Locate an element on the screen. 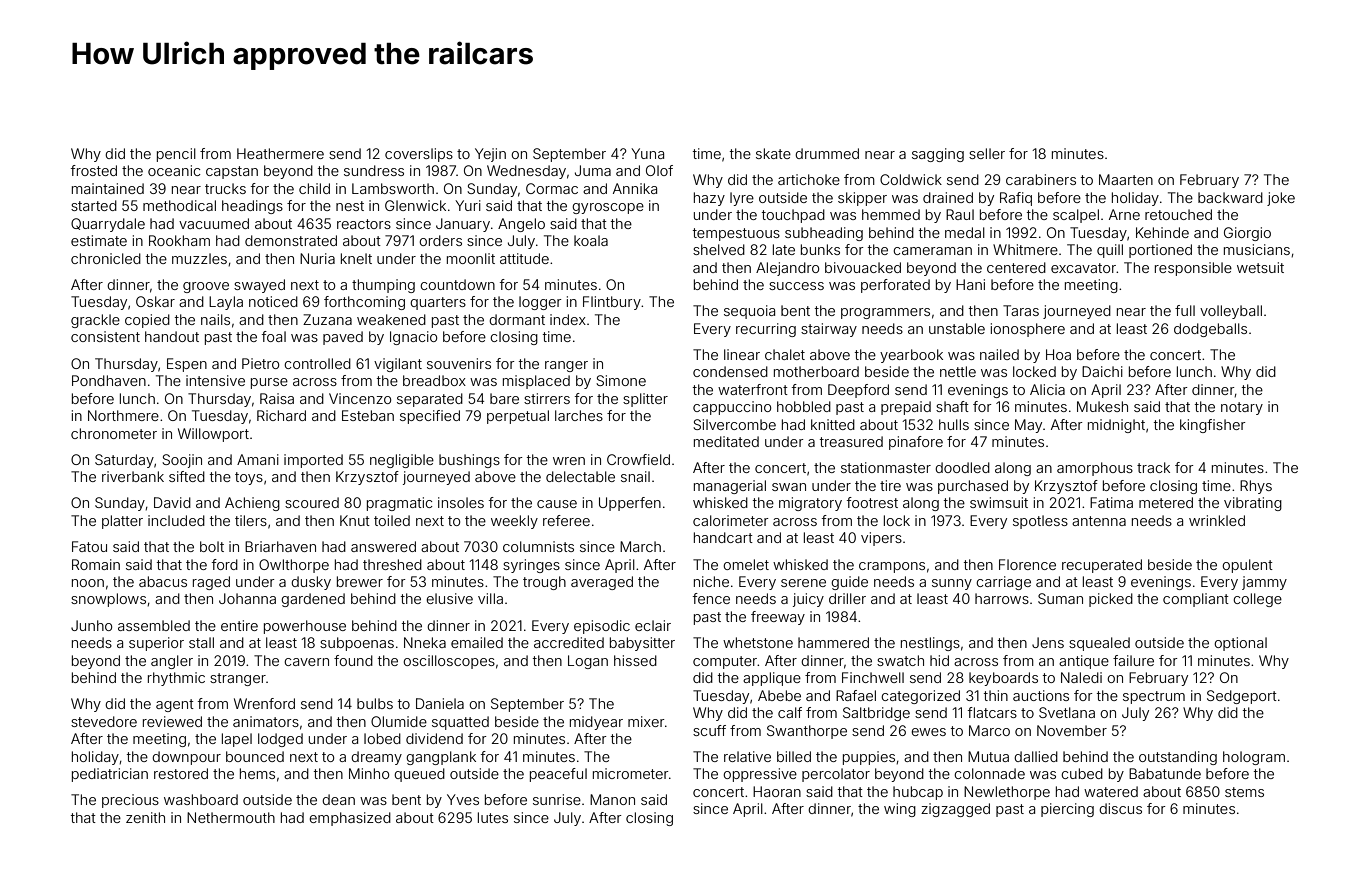 Image resolution: width=1372 pixels, height=887 pixels. Sedgeport is located at coordinates (1242, 697).
